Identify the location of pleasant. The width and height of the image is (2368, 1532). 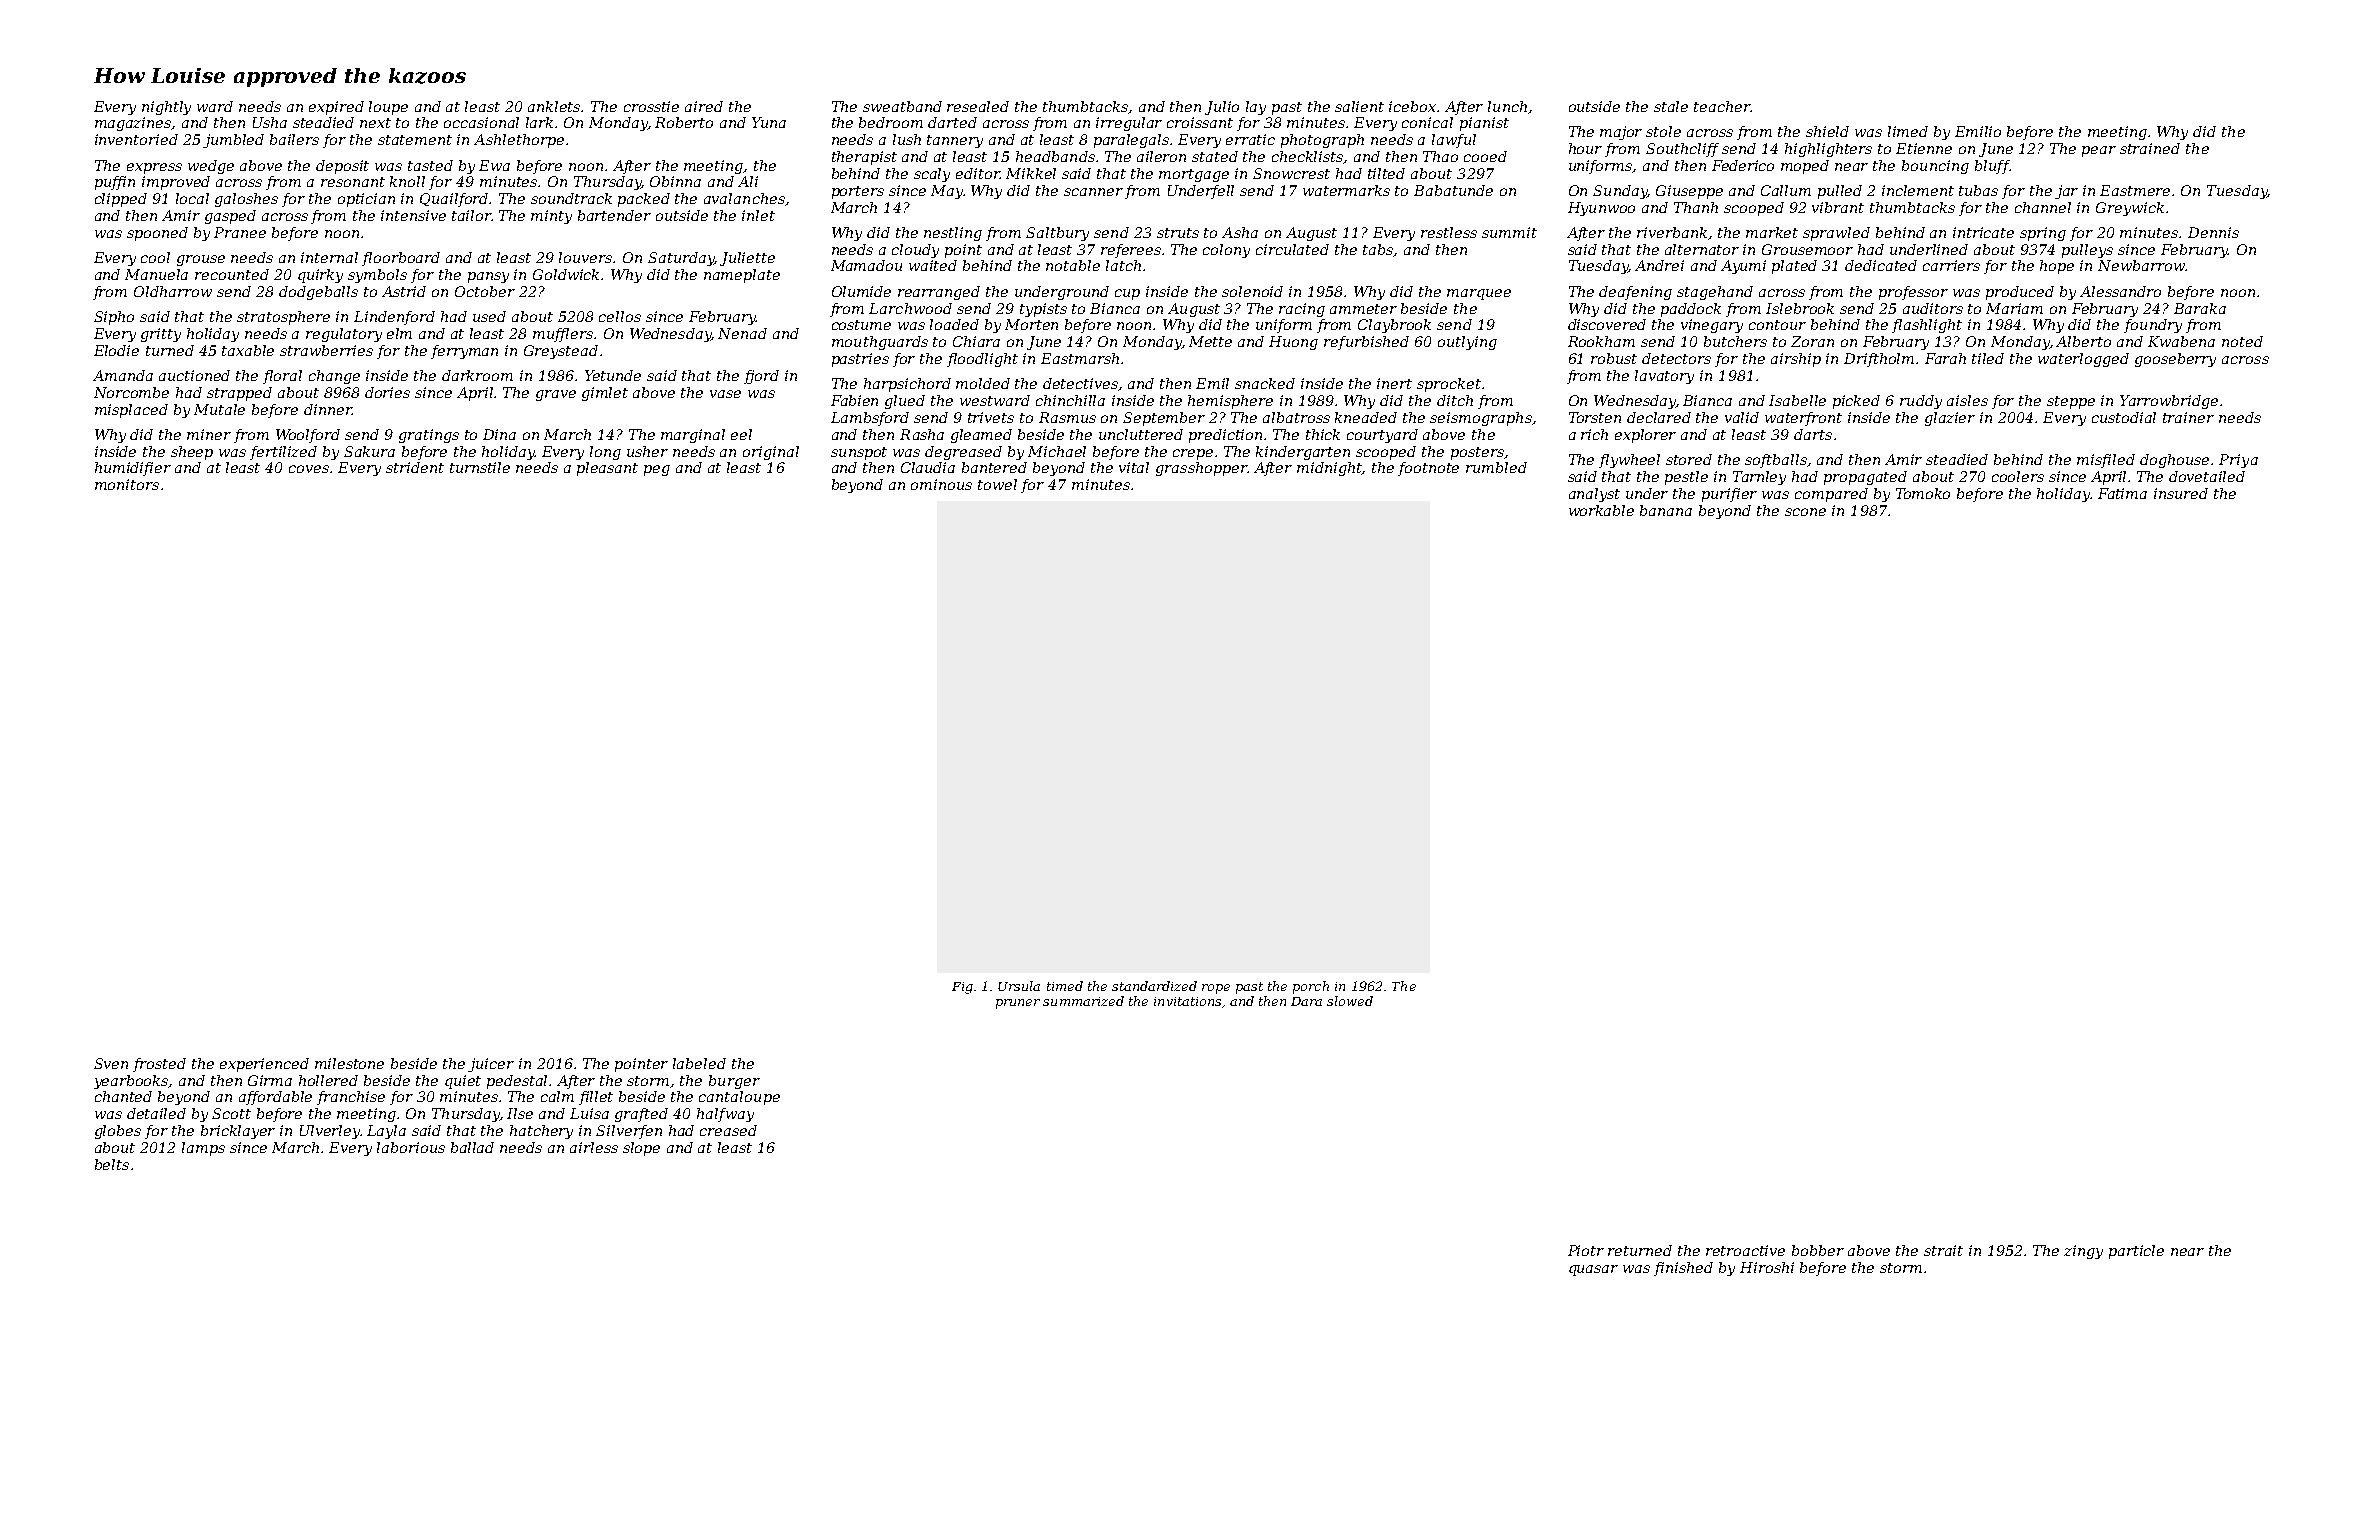
(607, 469).
